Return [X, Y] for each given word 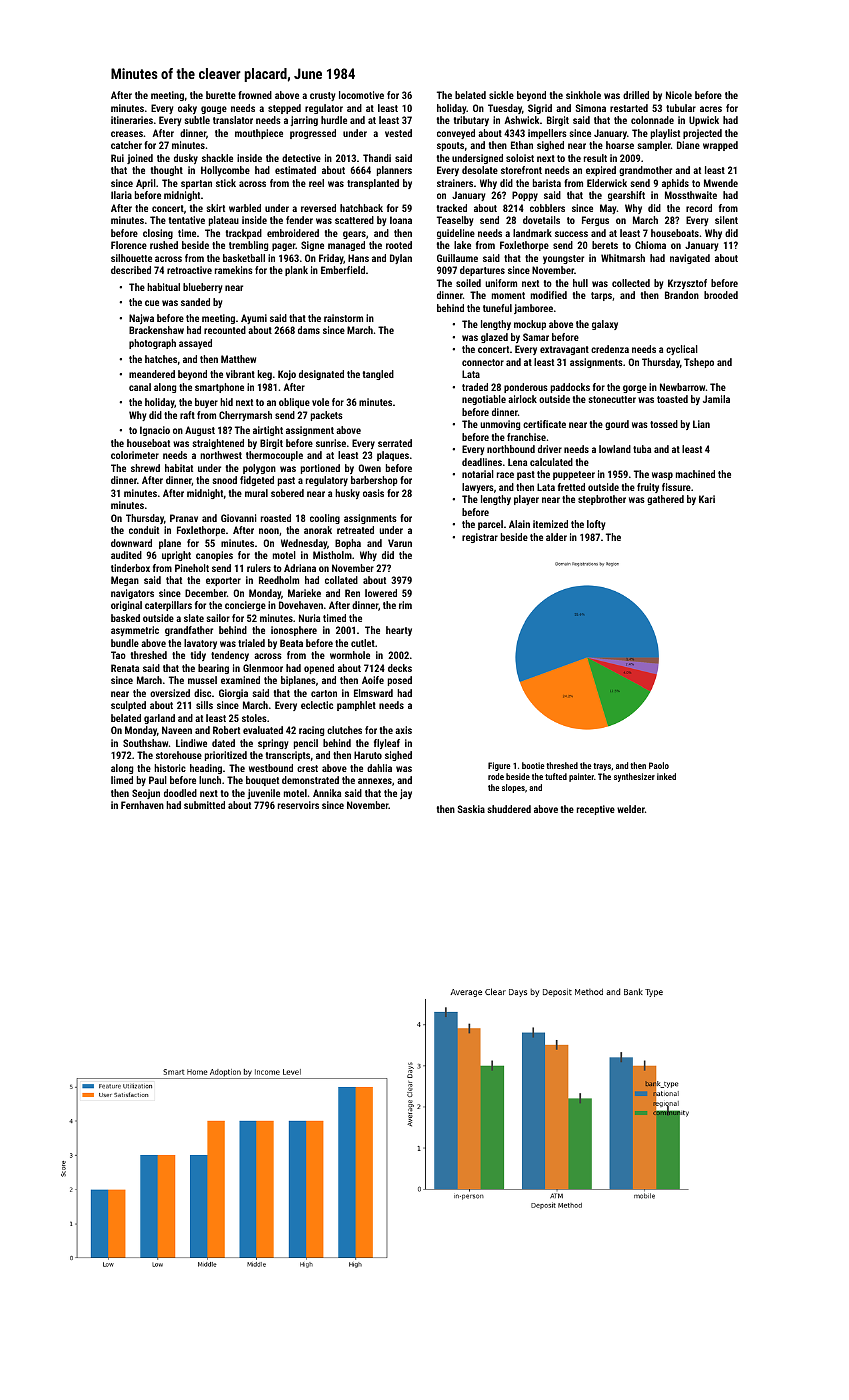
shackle [217, 158]
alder [556, 537]
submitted [204, 805]
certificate [544, 424]
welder [631, 809]
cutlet [363, 643]
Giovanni [239, 518]
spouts [450, 146]
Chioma [650, 245]
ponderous [526, 388]
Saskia [471, 809]
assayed [195, 344]
